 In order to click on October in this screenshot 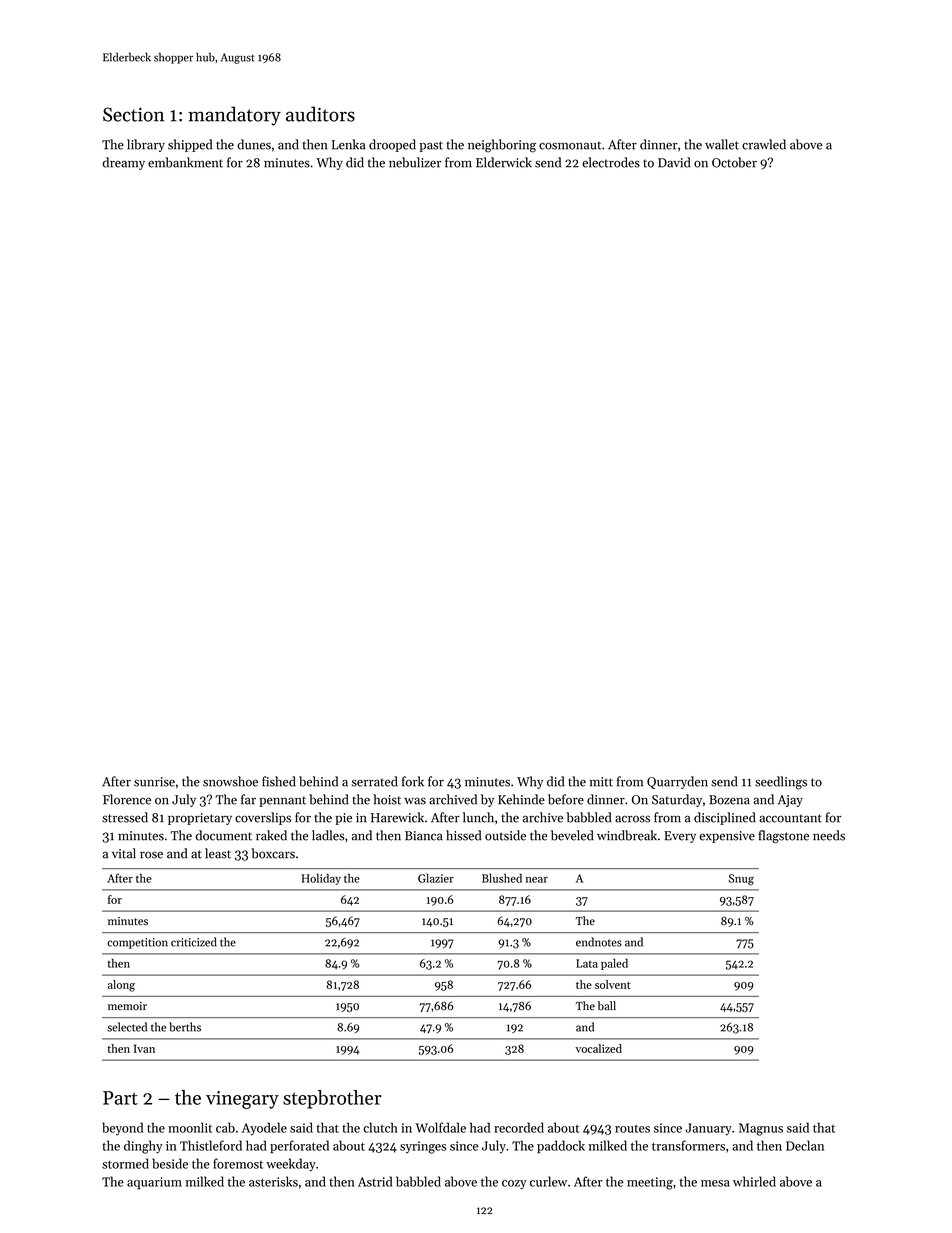, I will do `click(734, 162)`.
